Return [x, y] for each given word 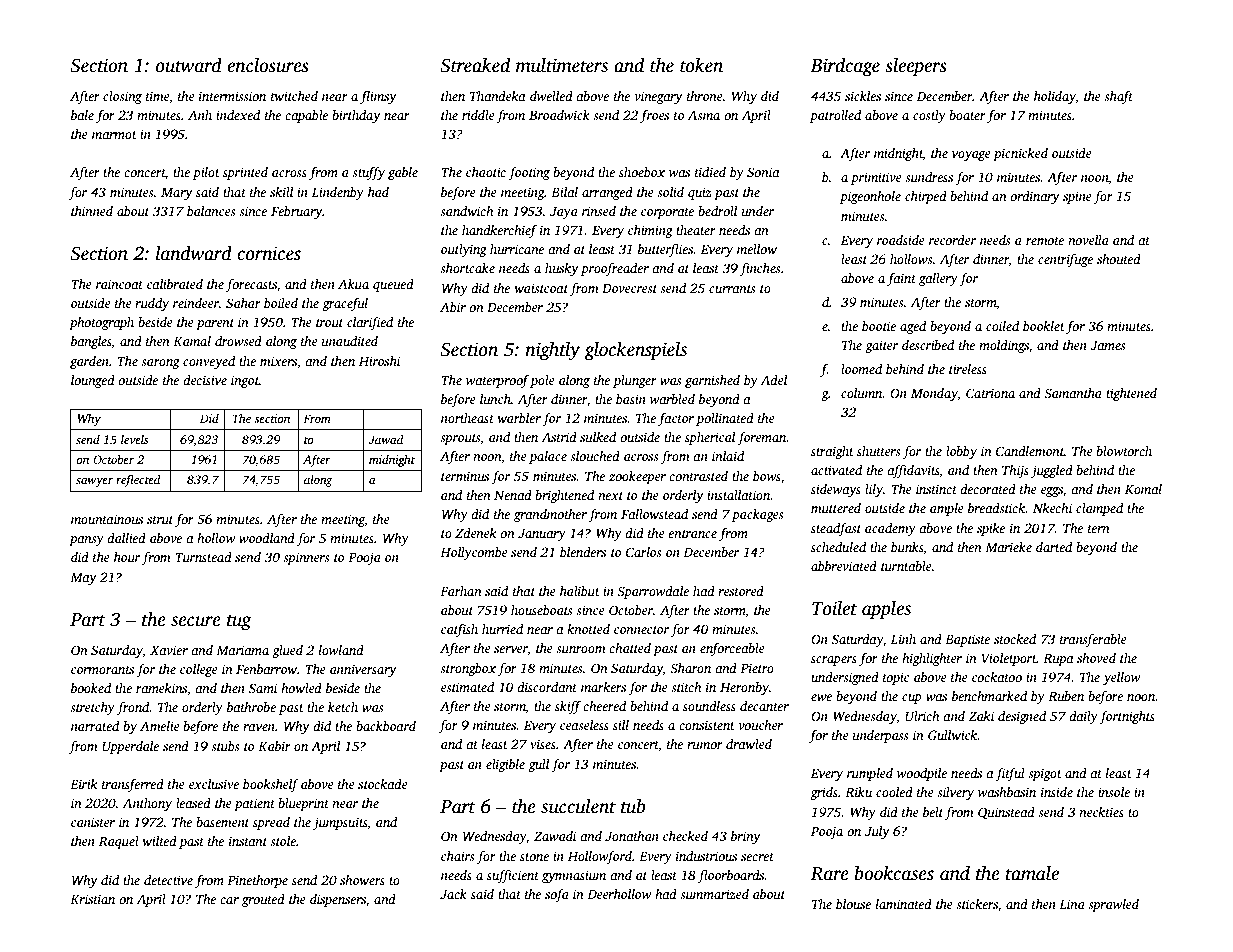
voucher [760, 725]
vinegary [658, 97]
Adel [773, 380]
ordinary [1035, 197]
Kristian [92, 899]
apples [886, 610]
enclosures [268, 65]
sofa [557, 895]
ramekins [161, 688]
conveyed [209, 362]
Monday [934, 394]
